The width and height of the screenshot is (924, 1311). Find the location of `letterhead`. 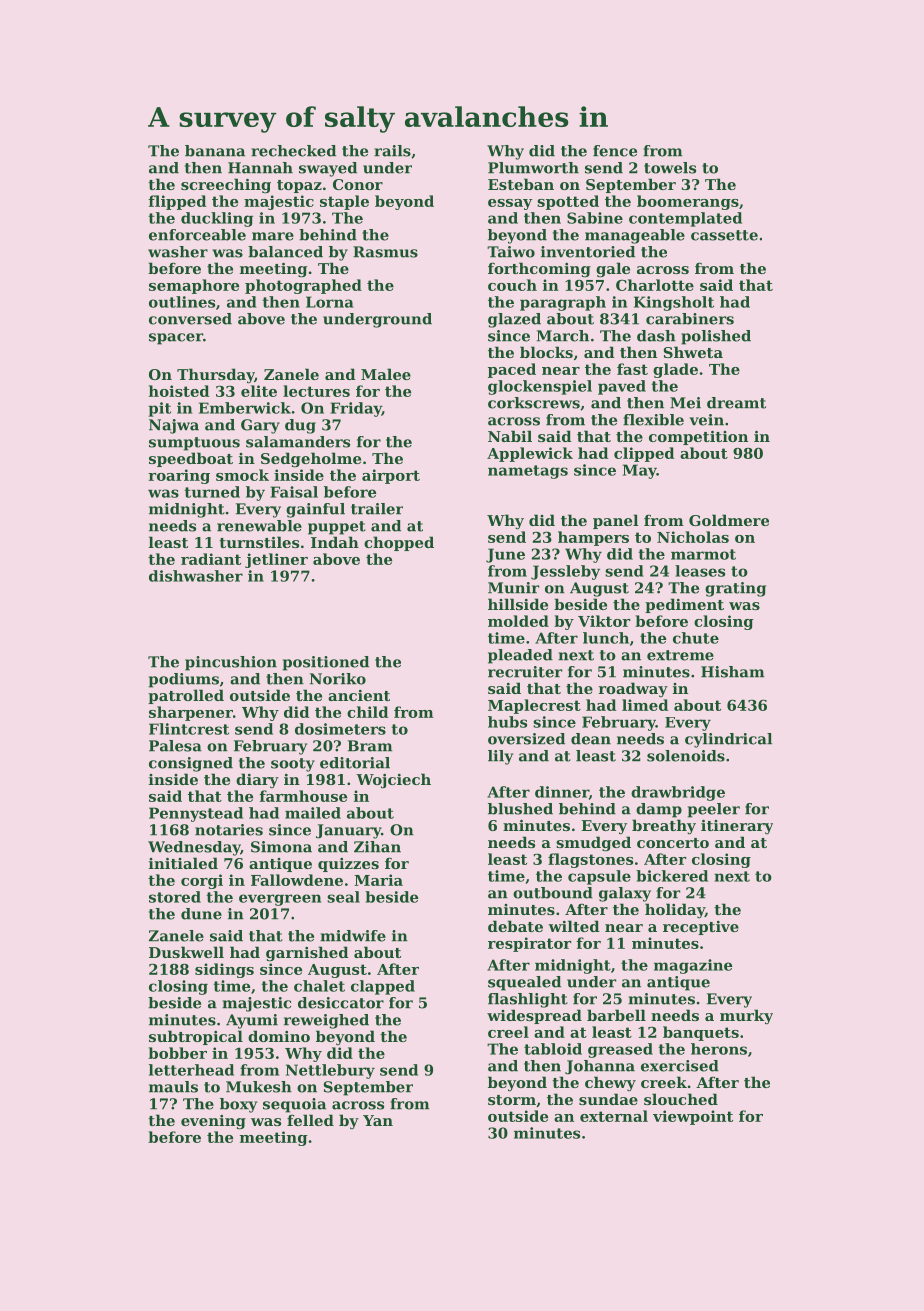

letterhead is located at coordinates (191, 1070).
